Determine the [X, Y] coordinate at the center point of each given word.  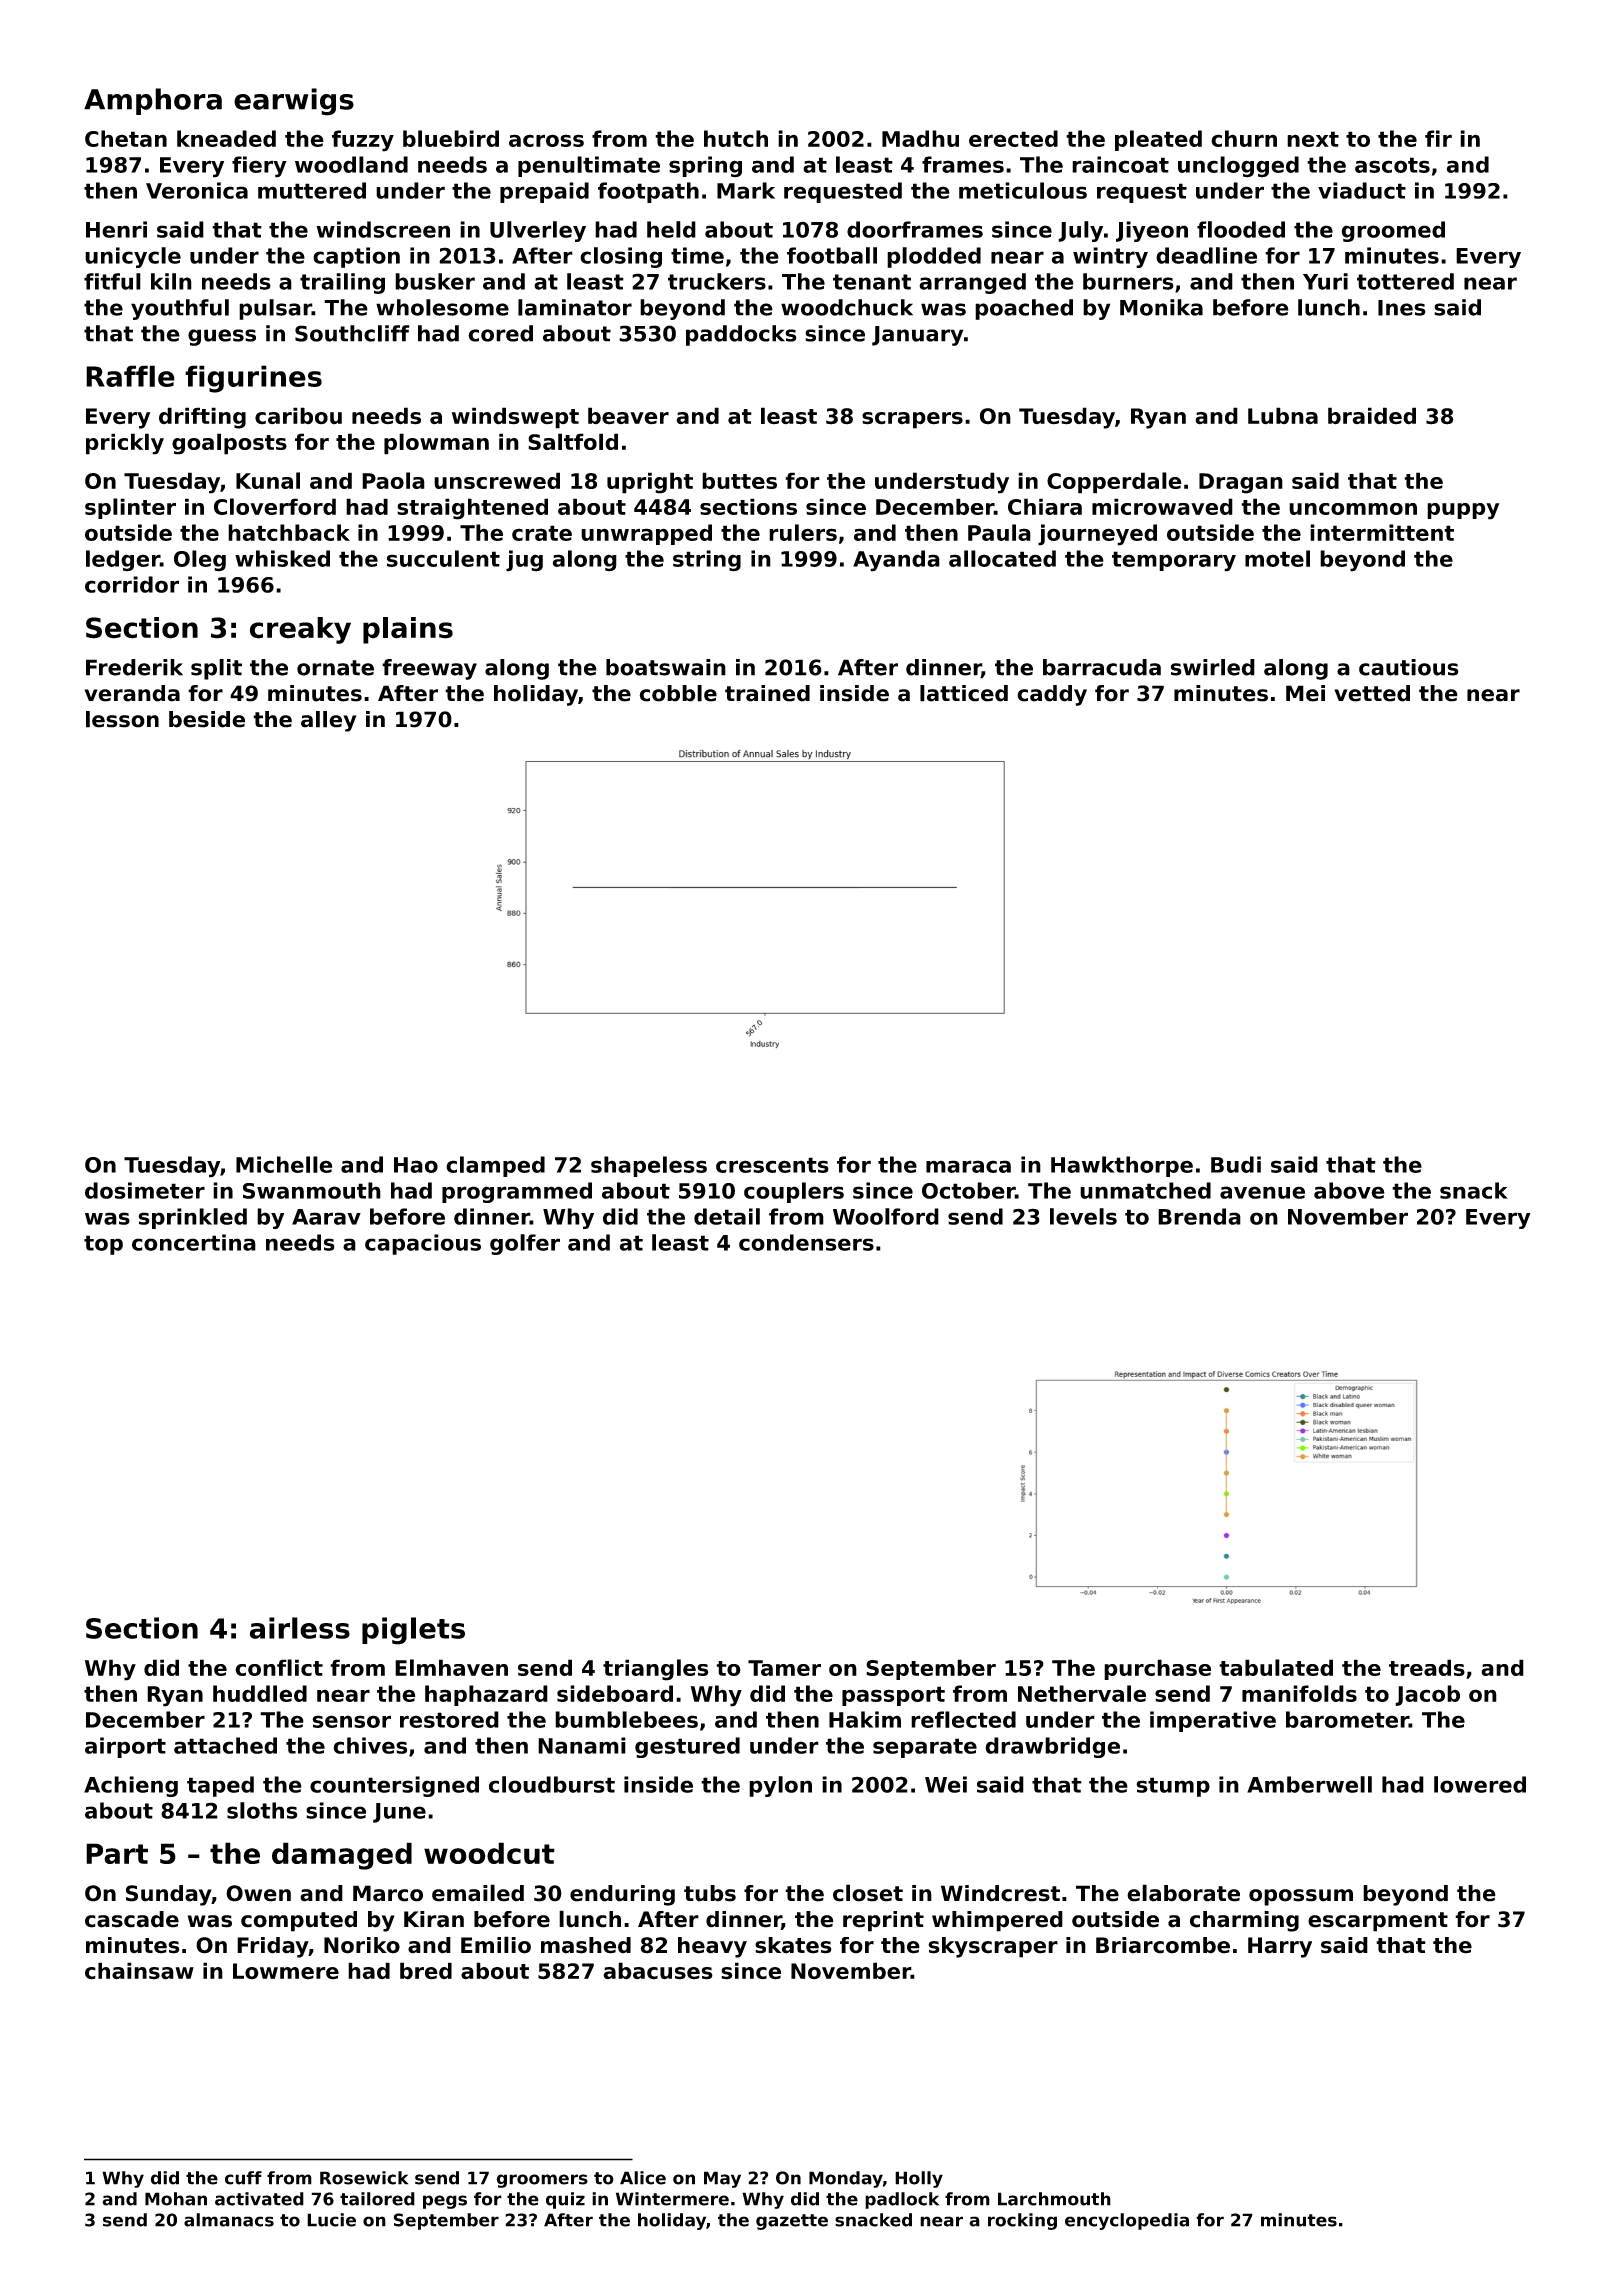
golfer [525, 1244]
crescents [772, 1165]
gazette [792, 2222]
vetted [1372, 693]
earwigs [294, 102]
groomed [1393, 231]
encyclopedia [1127, 2221]
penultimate [589, 166]
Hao [416, 1165]
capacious [423, 1244]
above [1349, 1190]
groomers [542, 2181]
